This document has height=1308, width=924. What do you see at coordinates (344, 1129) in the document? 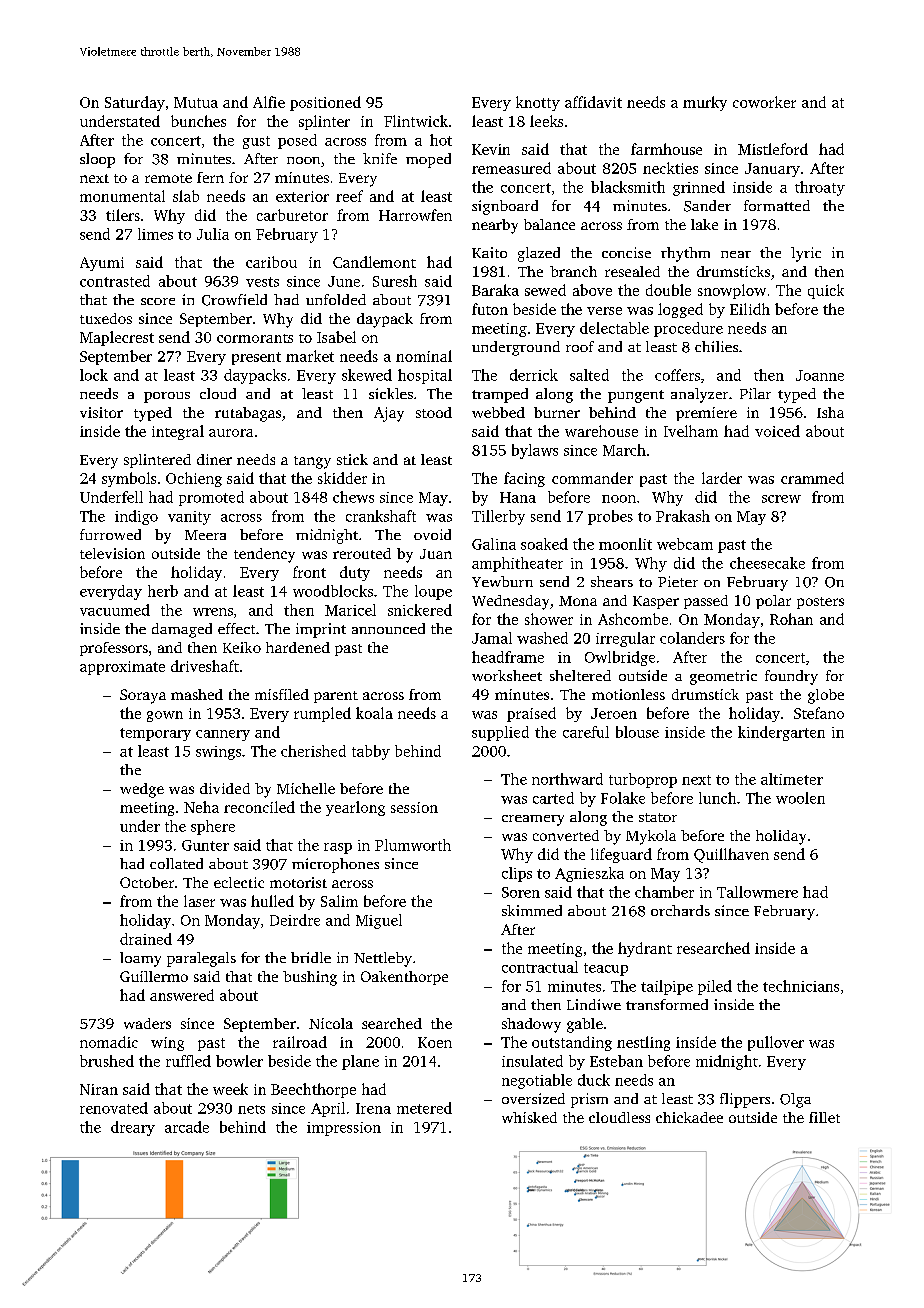
I see `impression` at bounding box center [344, 1129].
